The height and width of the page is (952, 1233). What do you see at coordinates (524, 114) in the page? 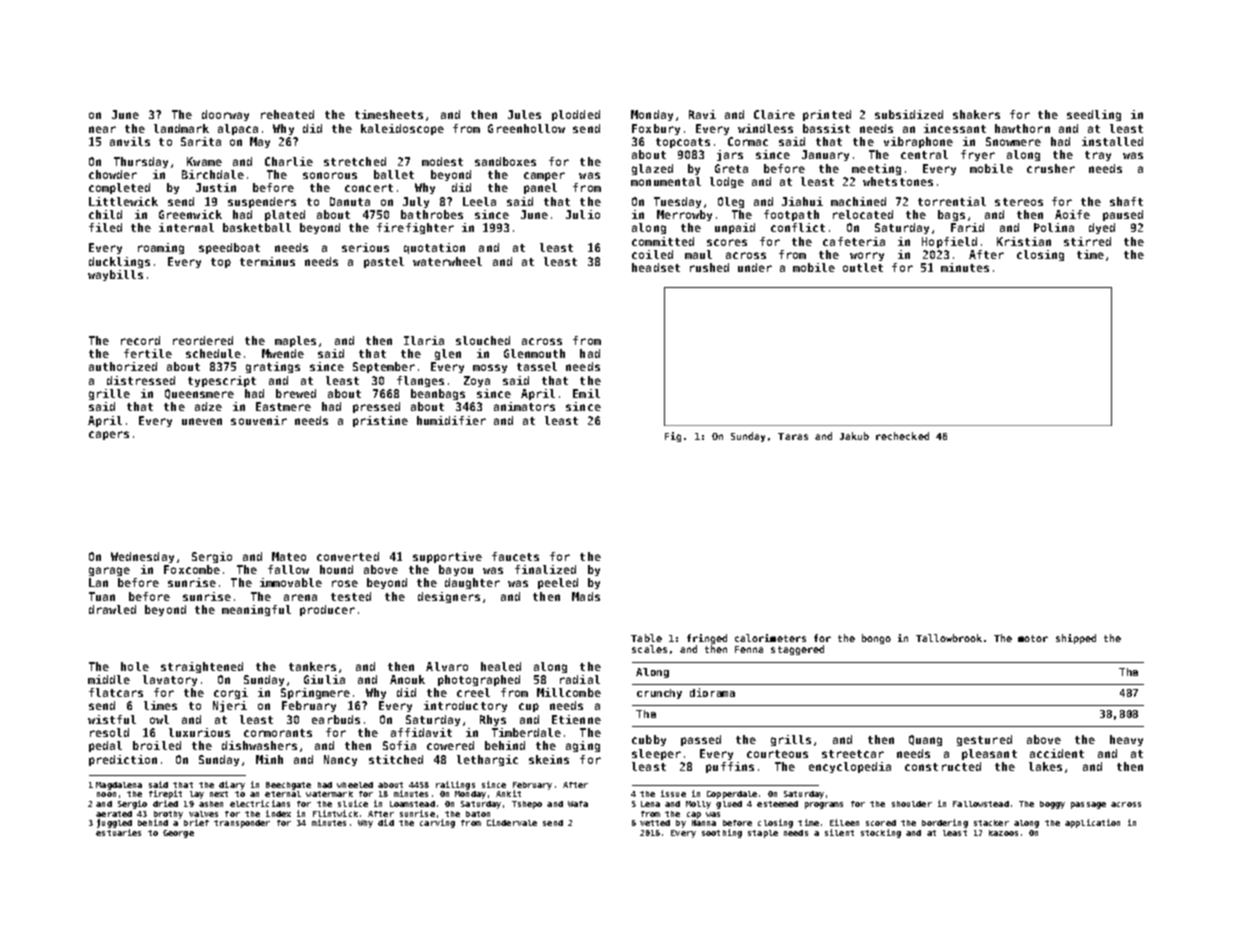
I see `Jules` at bounding box center [524, 114].
